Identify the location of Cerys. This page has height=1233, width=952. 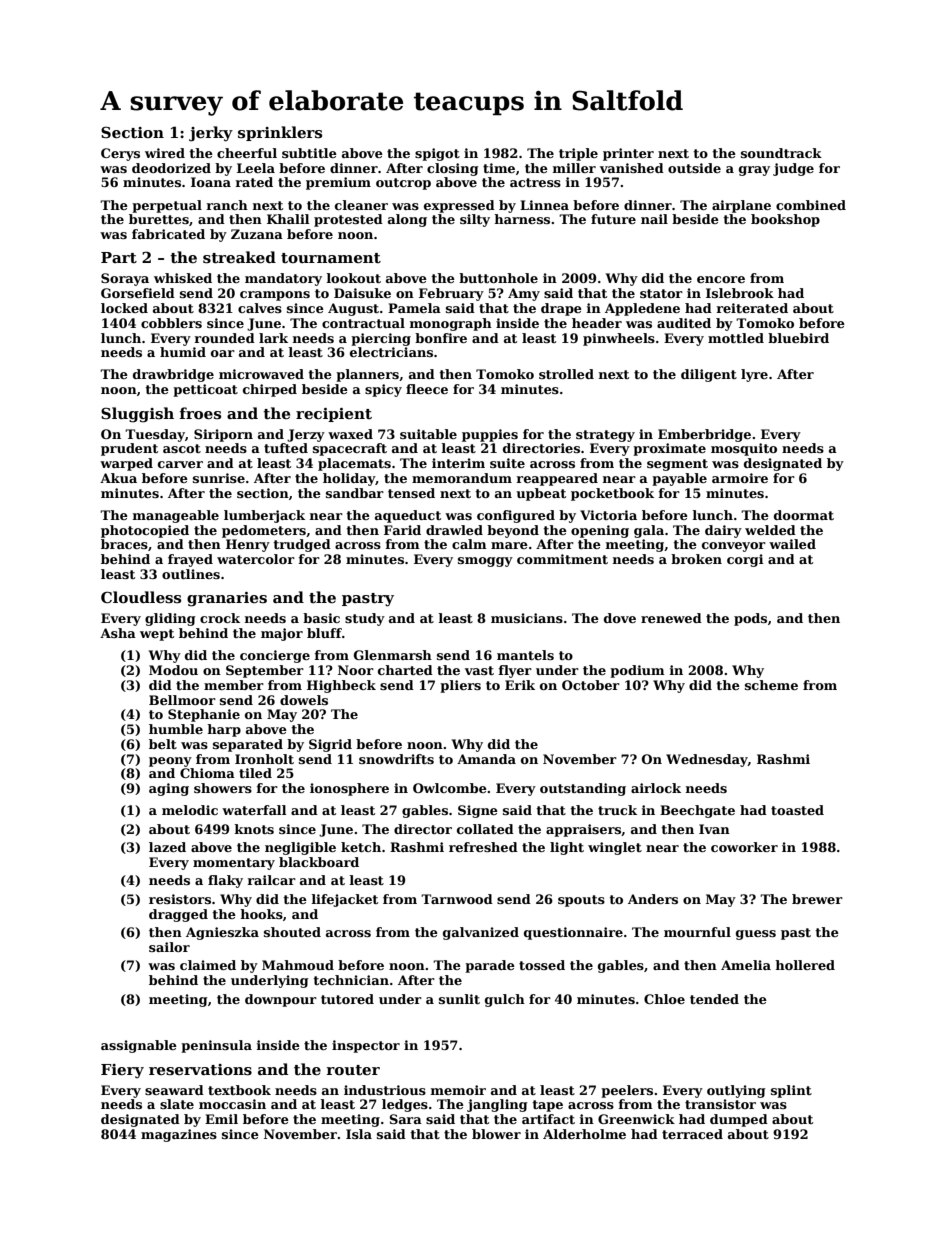
(120, 154).
